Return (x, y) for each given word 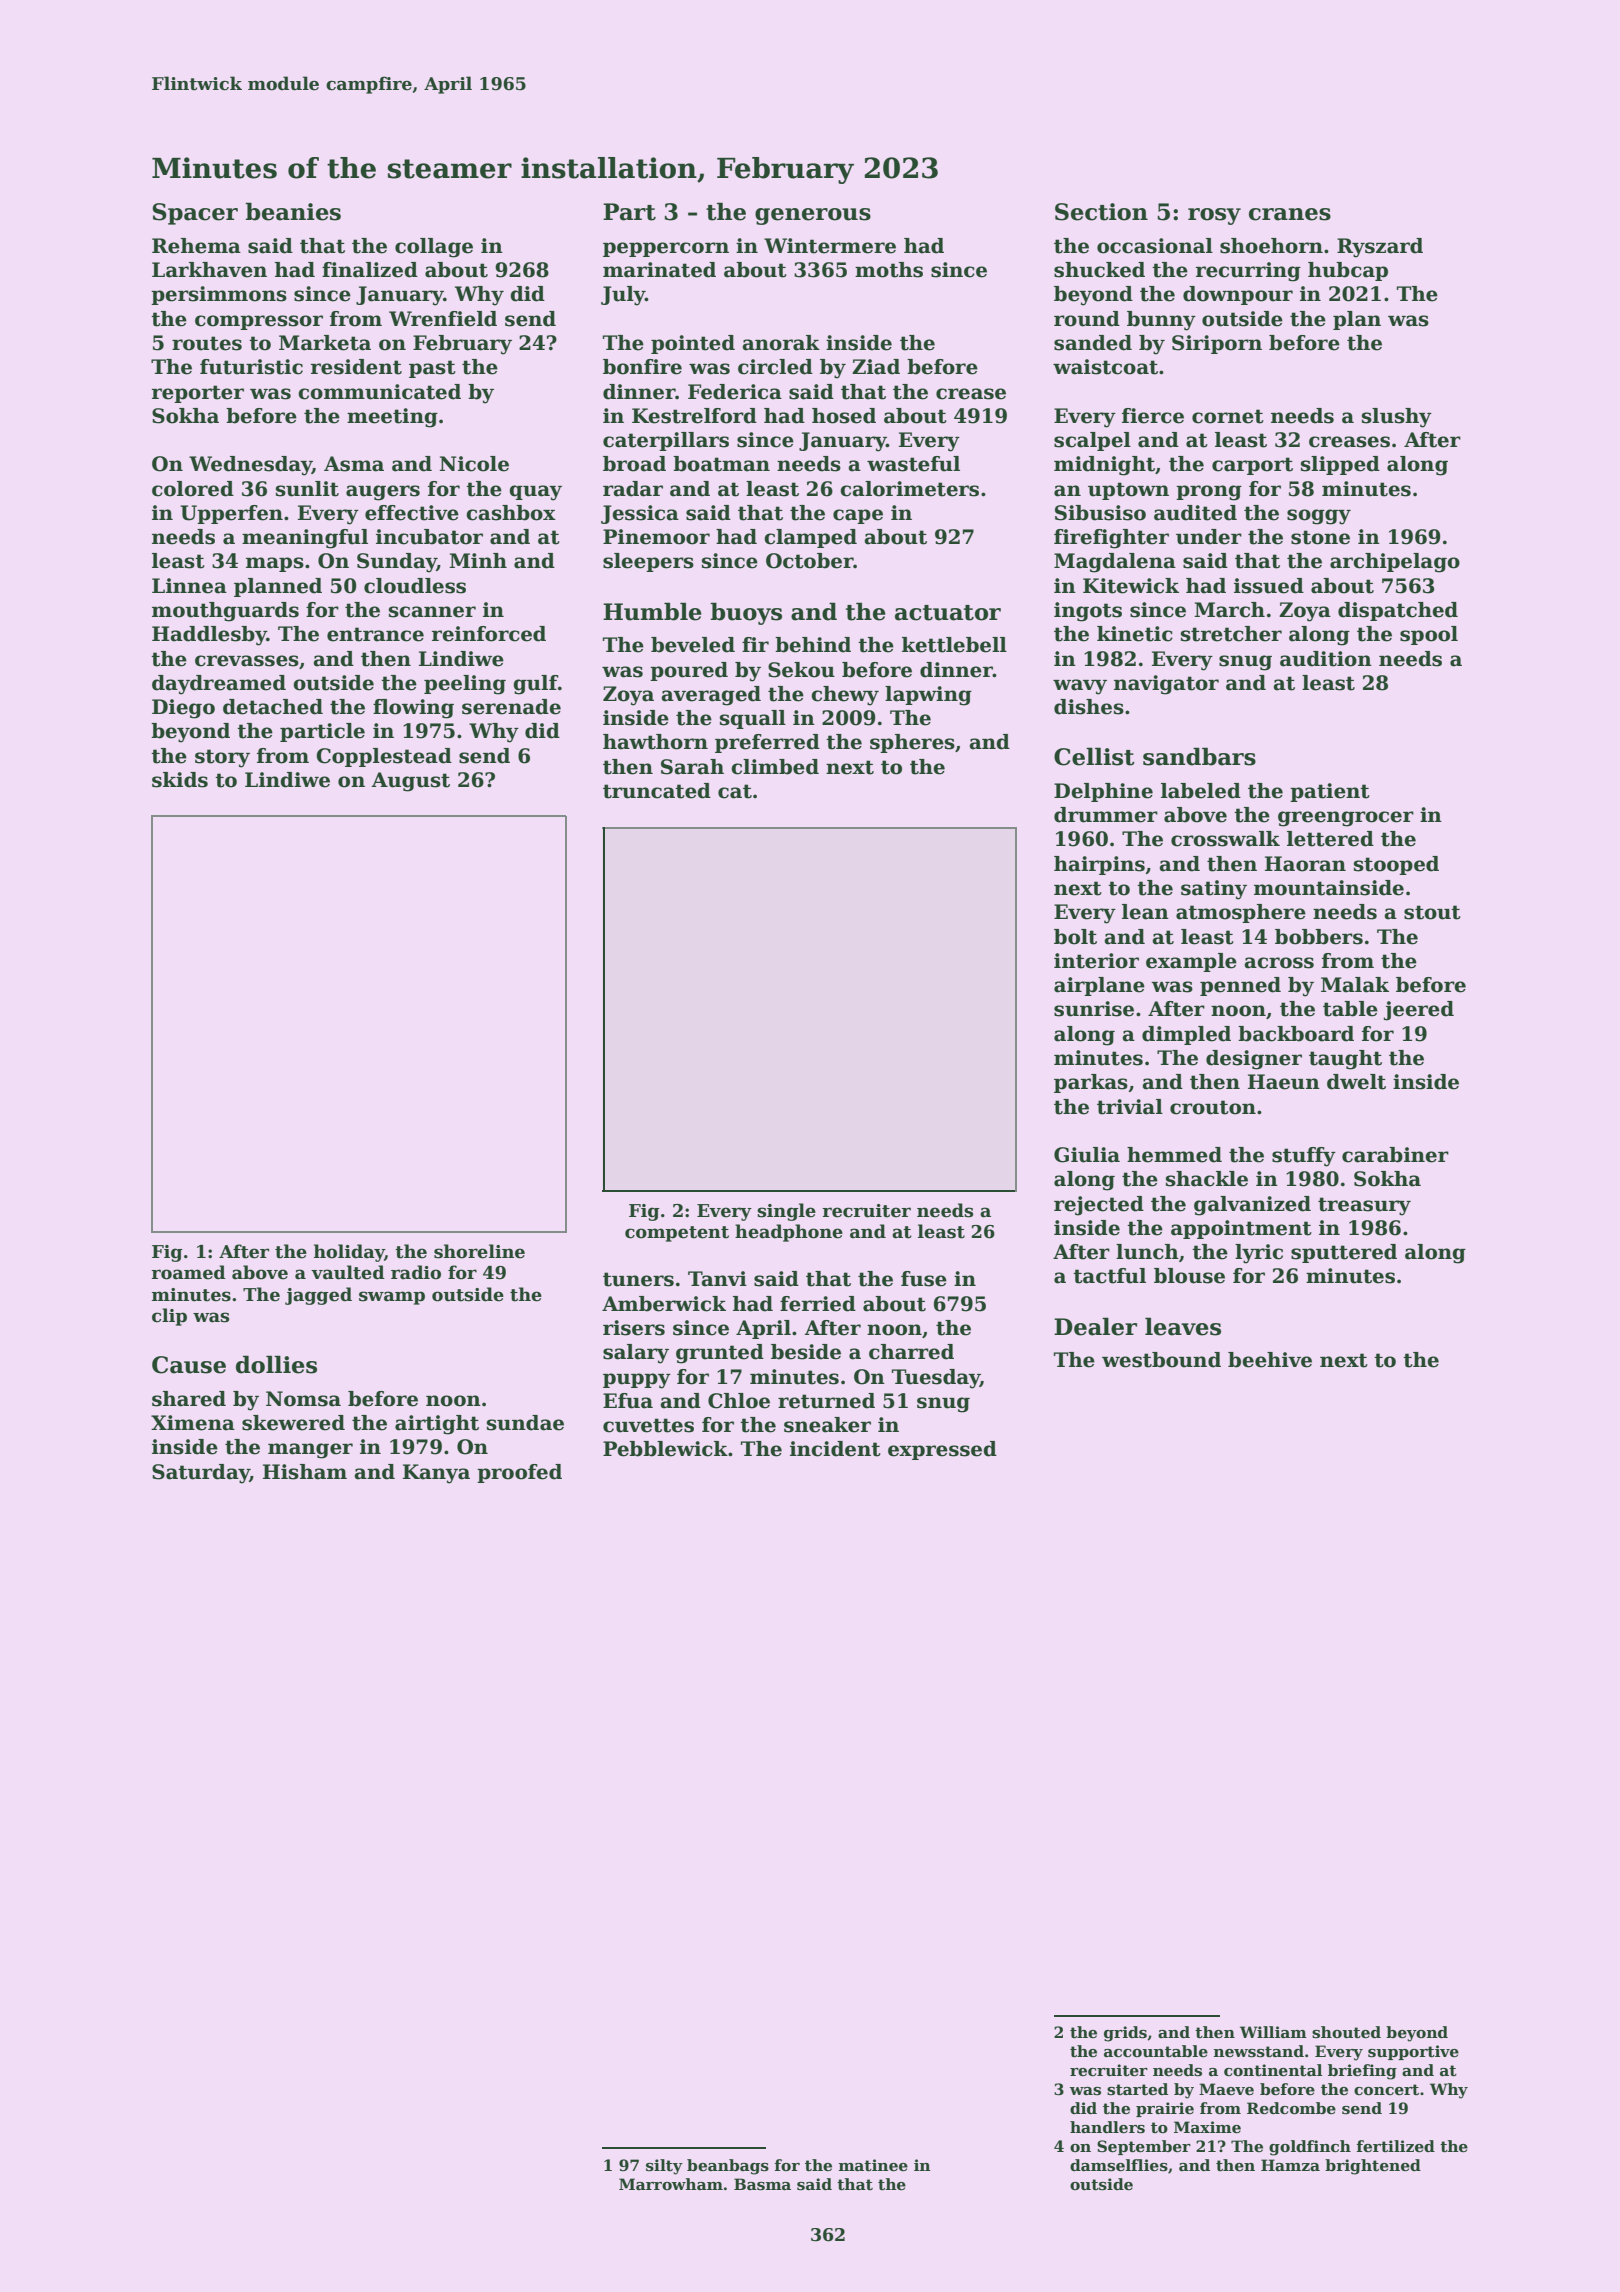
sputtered (1344, 1253)
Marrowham (671, 2184)
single (786, 1212)
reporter (198, 394)
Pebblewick (665, 1449)
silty (664, 2167)
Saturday (201, 1474)
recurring (1248, 272)
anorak (781, 343)
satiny (1214, 890)
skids (180, 780)
